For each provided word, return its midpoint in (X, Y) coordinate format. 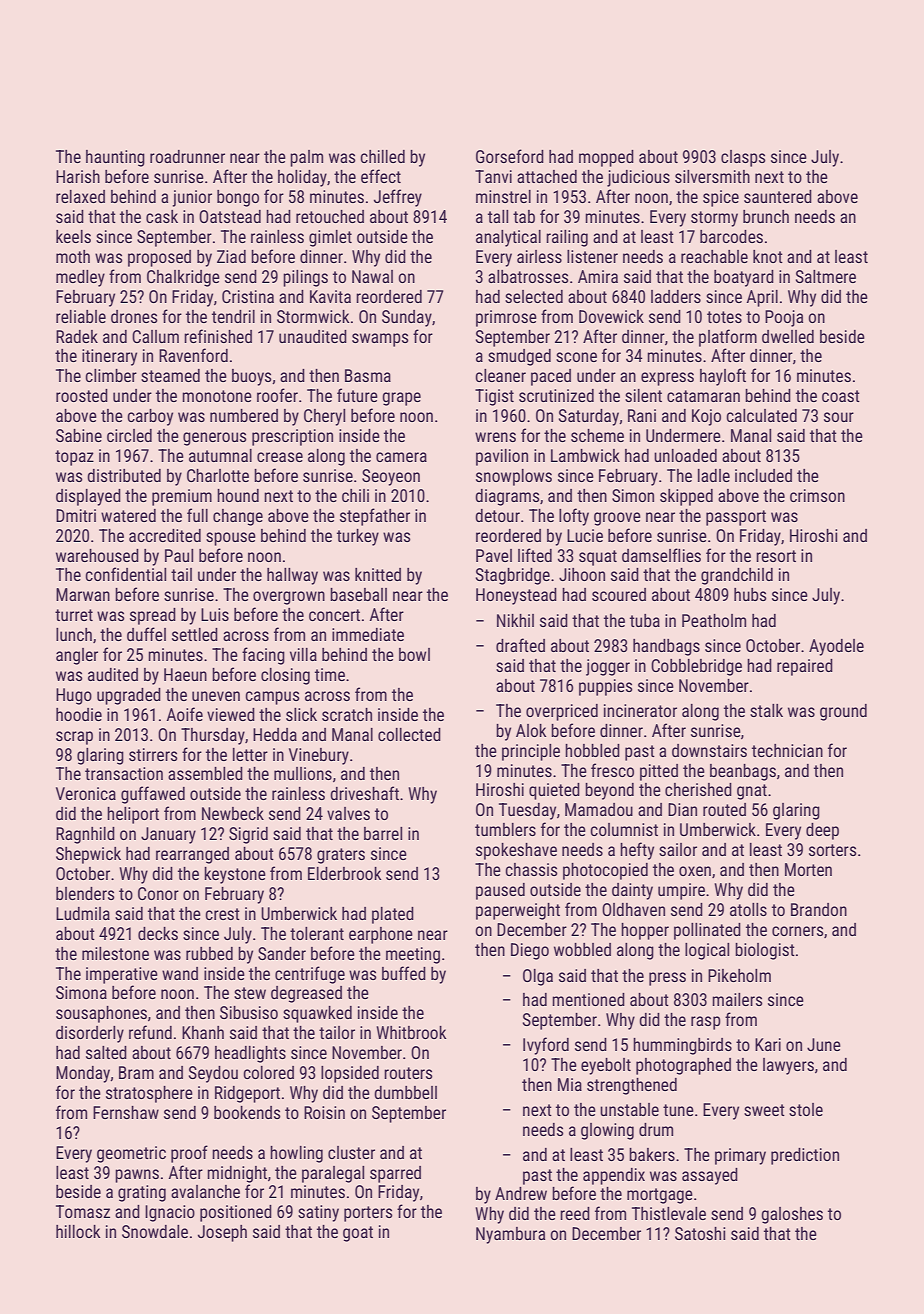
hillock (78, 1231)
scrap (74, 738)
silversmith (712, 176)
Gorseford (510, 156)
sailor (678, 849)
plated (393, 915)
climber (111, 375)
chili (355, 495)
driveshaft (364, 793)
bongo (238, 198)
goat (358, 1234)
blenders (85, 893)
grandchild (737, 576)
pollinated (707, 931)
